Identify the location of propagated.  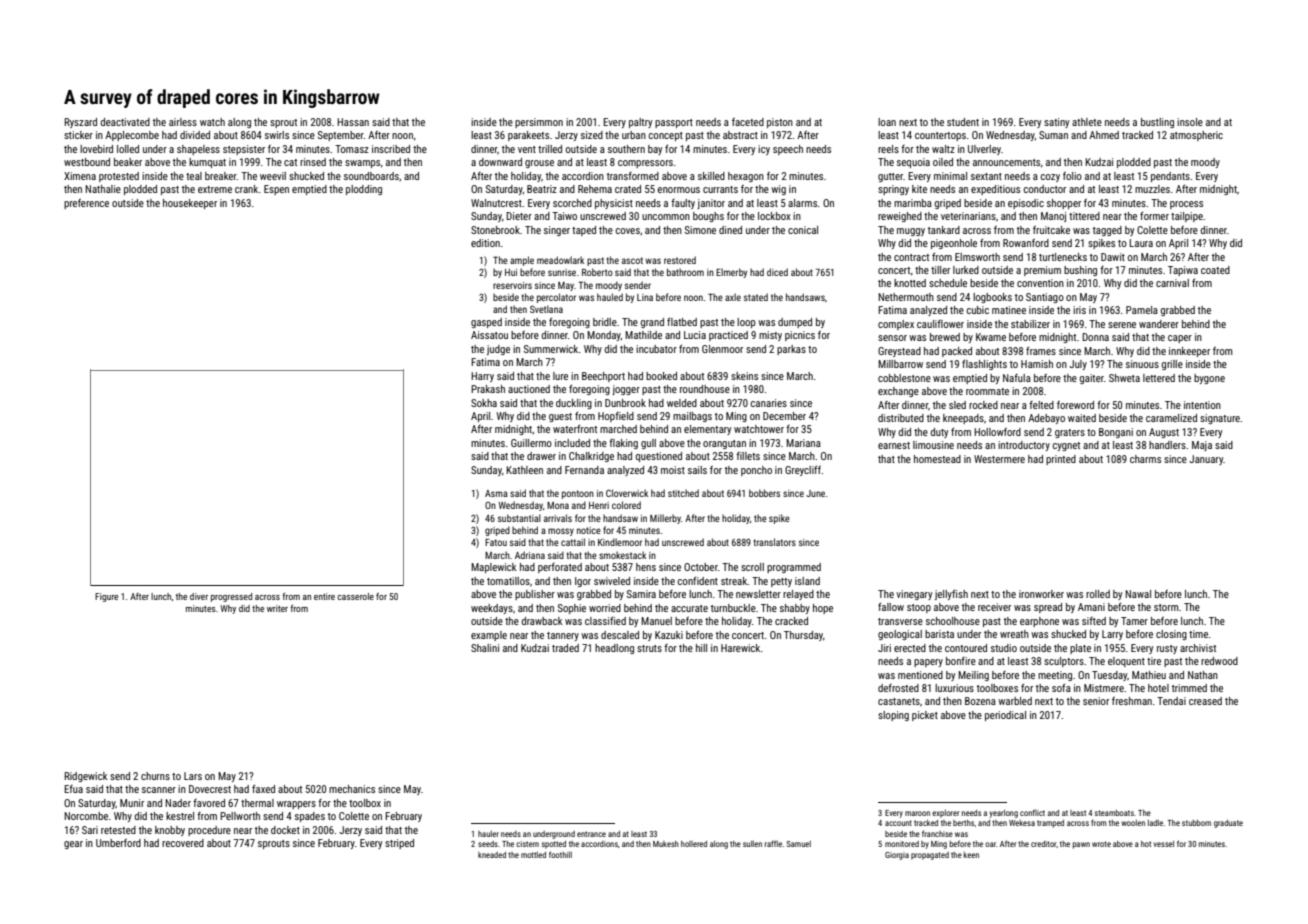
(930, 856).
